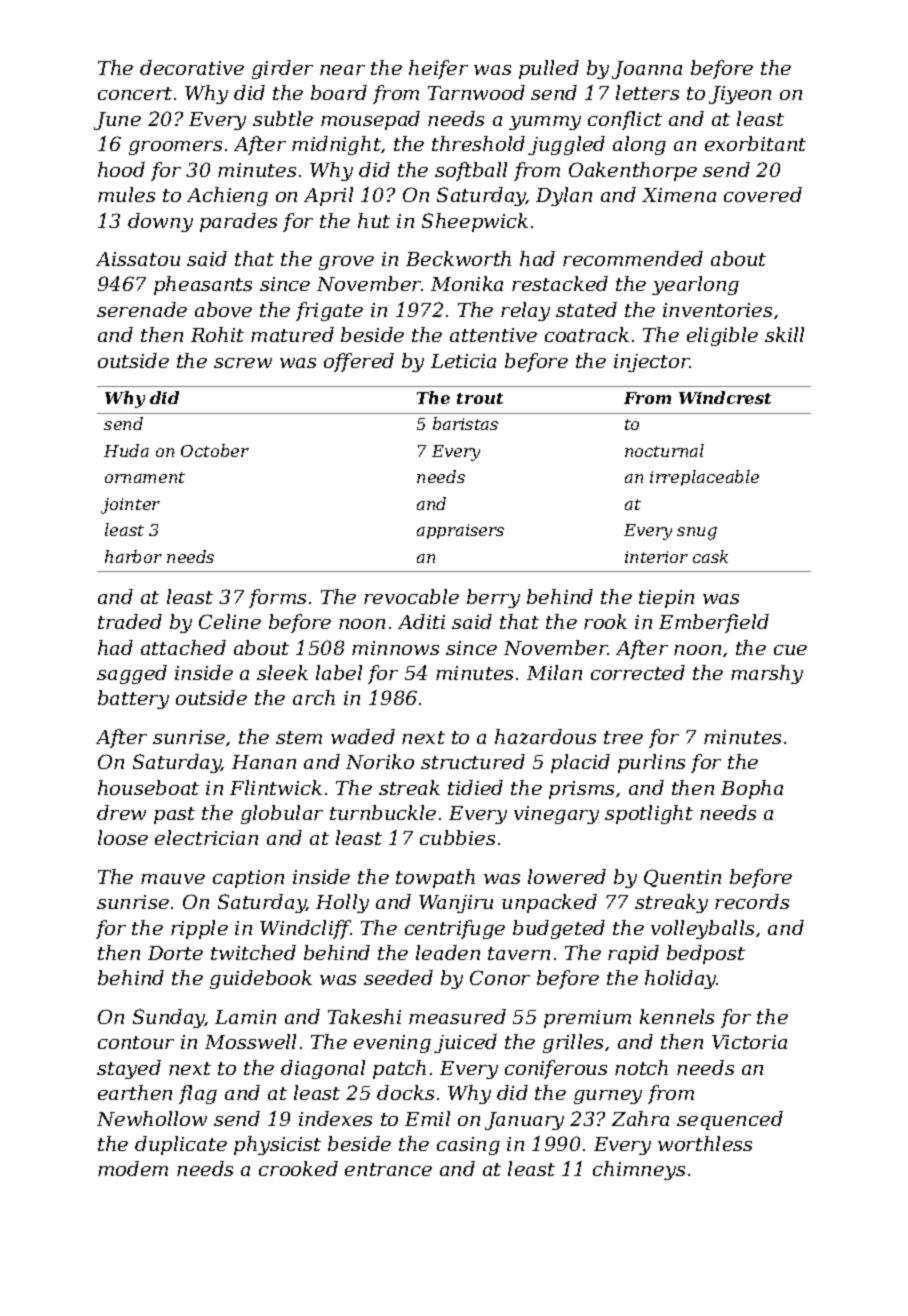 This page has height=1316, width=908. Describe the element at coordinates (639, 1170) in the page. I see `chimneys` at that location.
